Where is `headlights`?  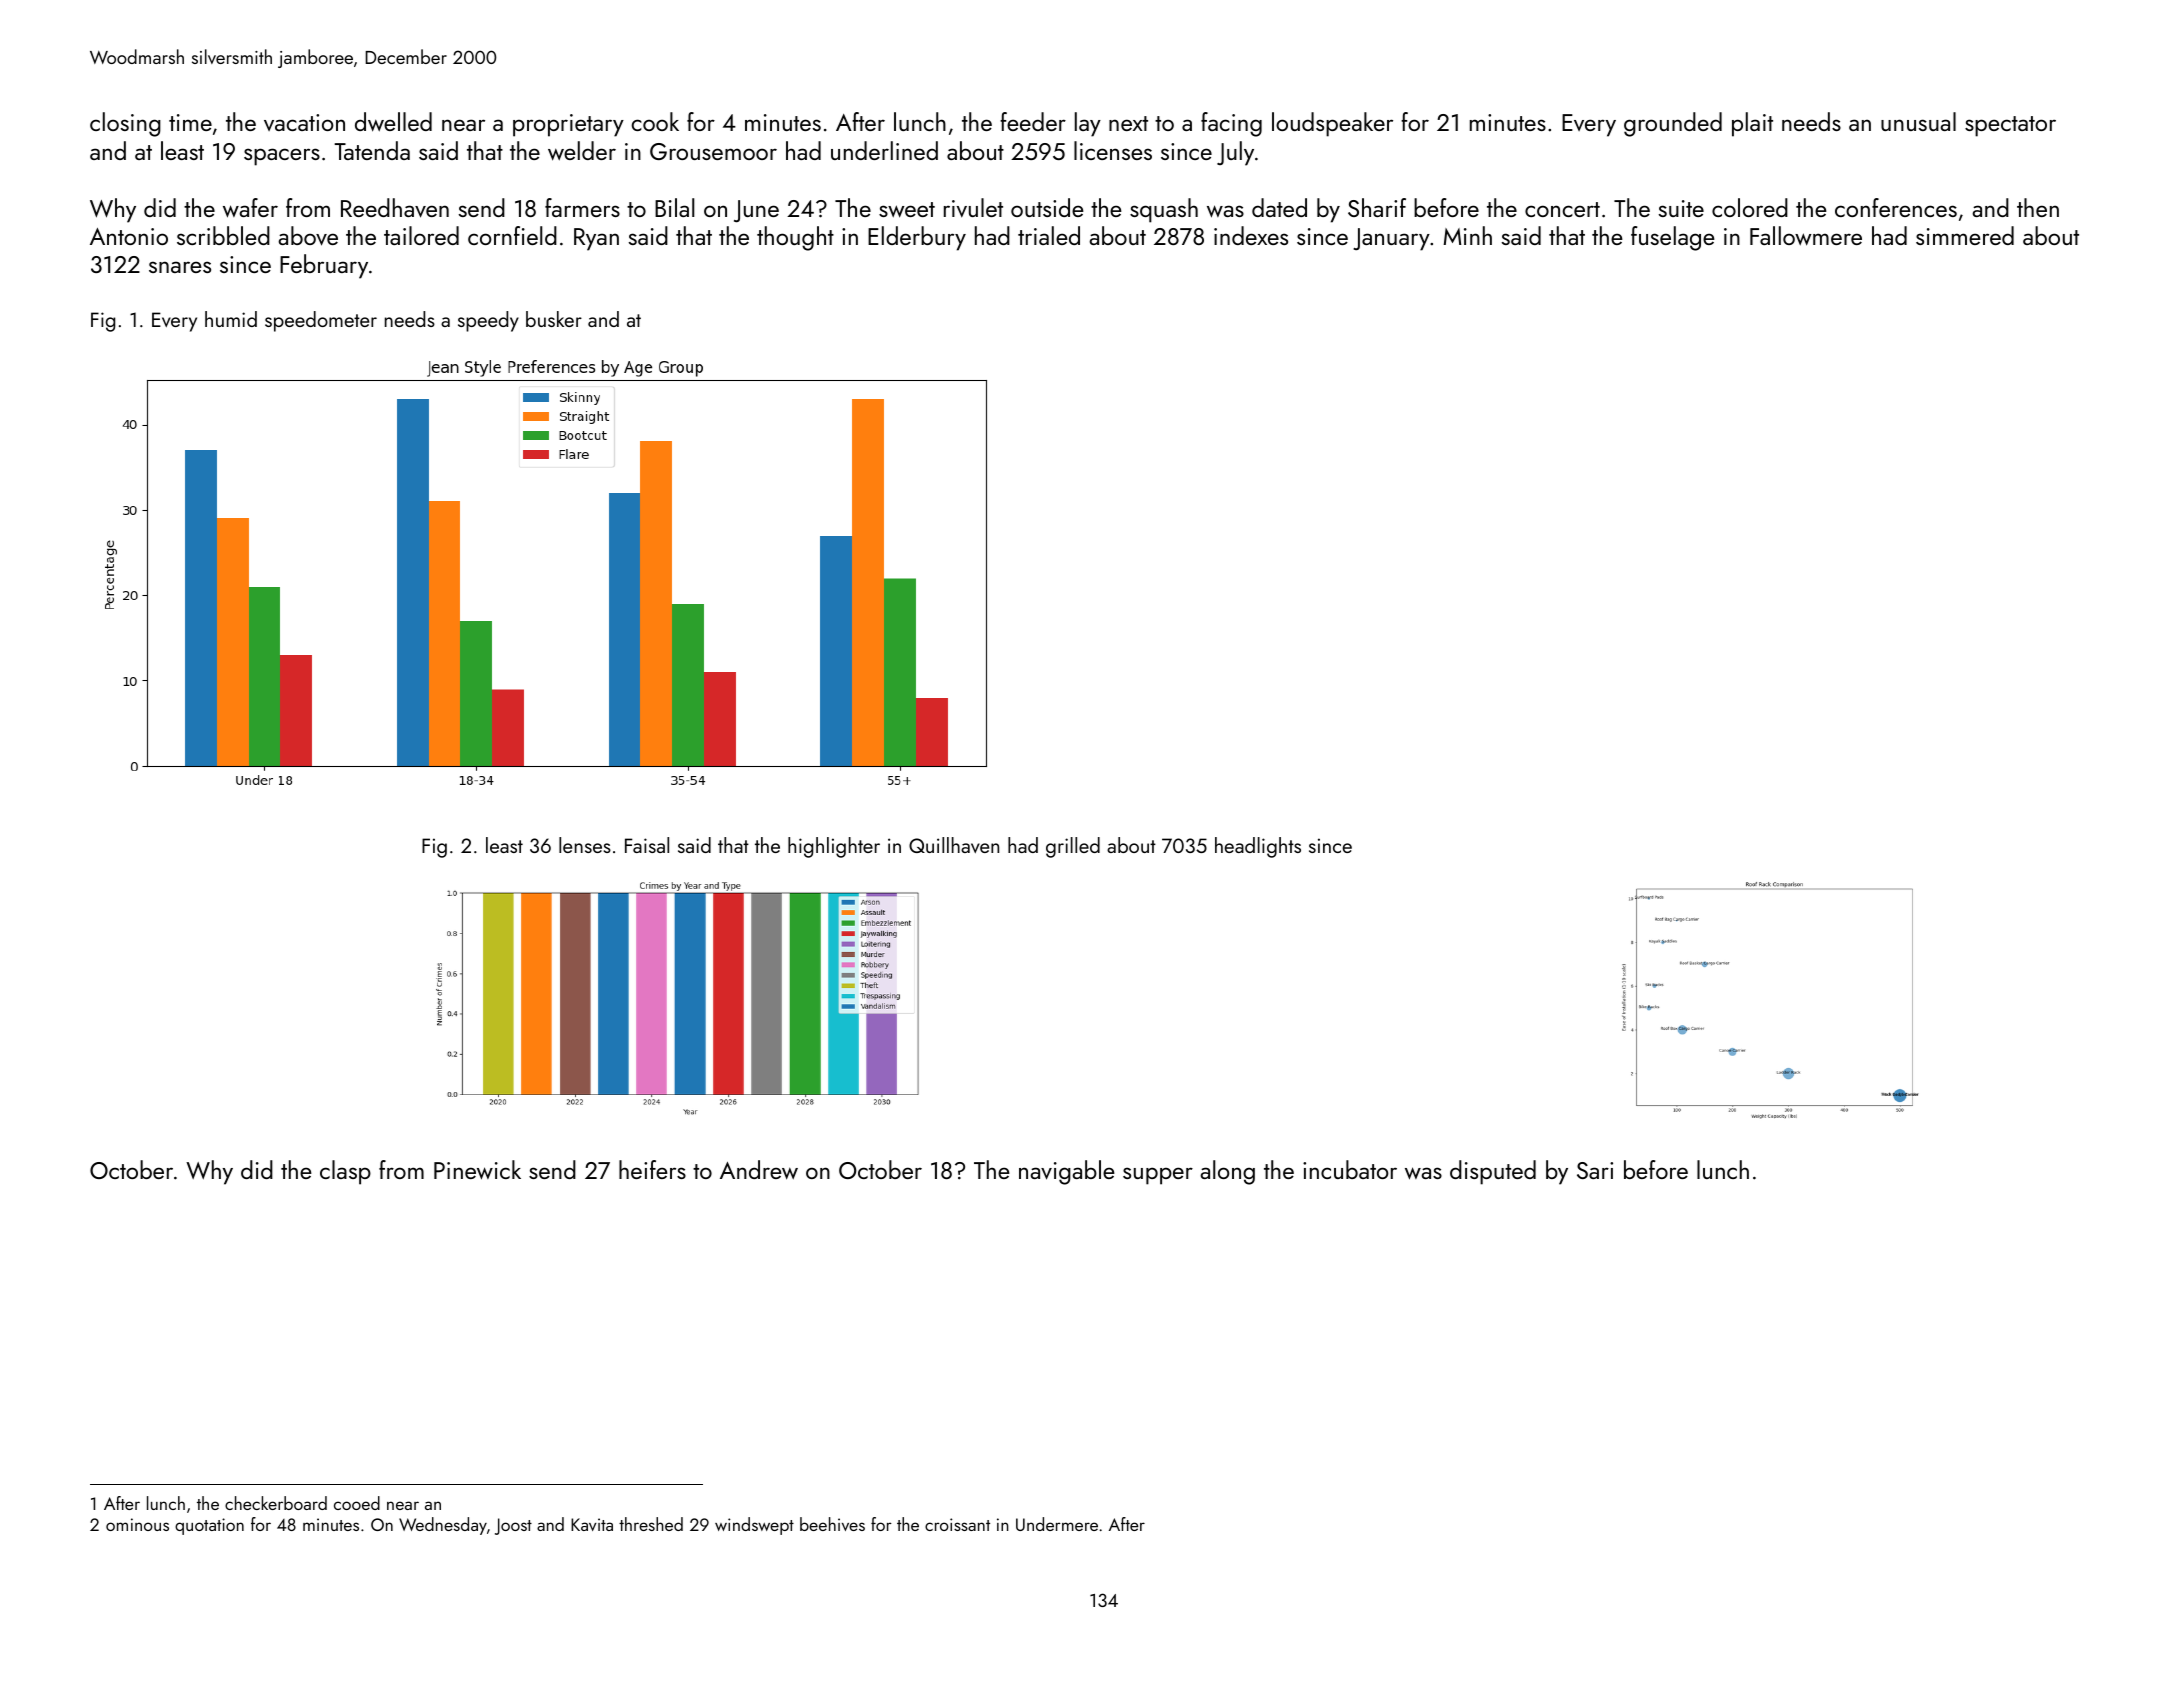 headlights is located at coordinates (1258, 847).
